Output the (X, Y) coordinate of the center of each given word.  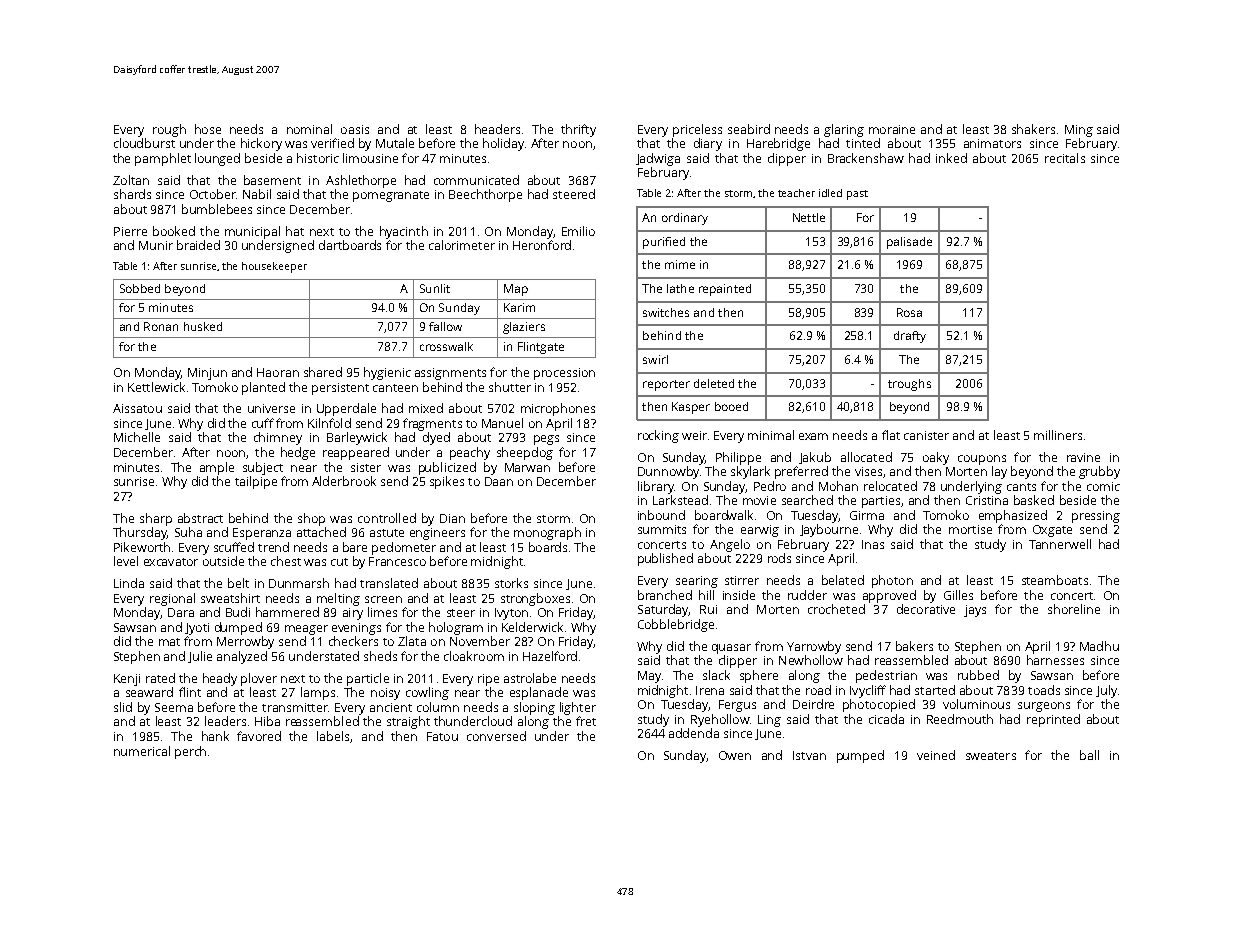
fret (586, 721)
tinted (863, 143)
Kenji (127, 680)
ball (1089, 755)
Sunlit (435, 288)
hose (208, 129)
